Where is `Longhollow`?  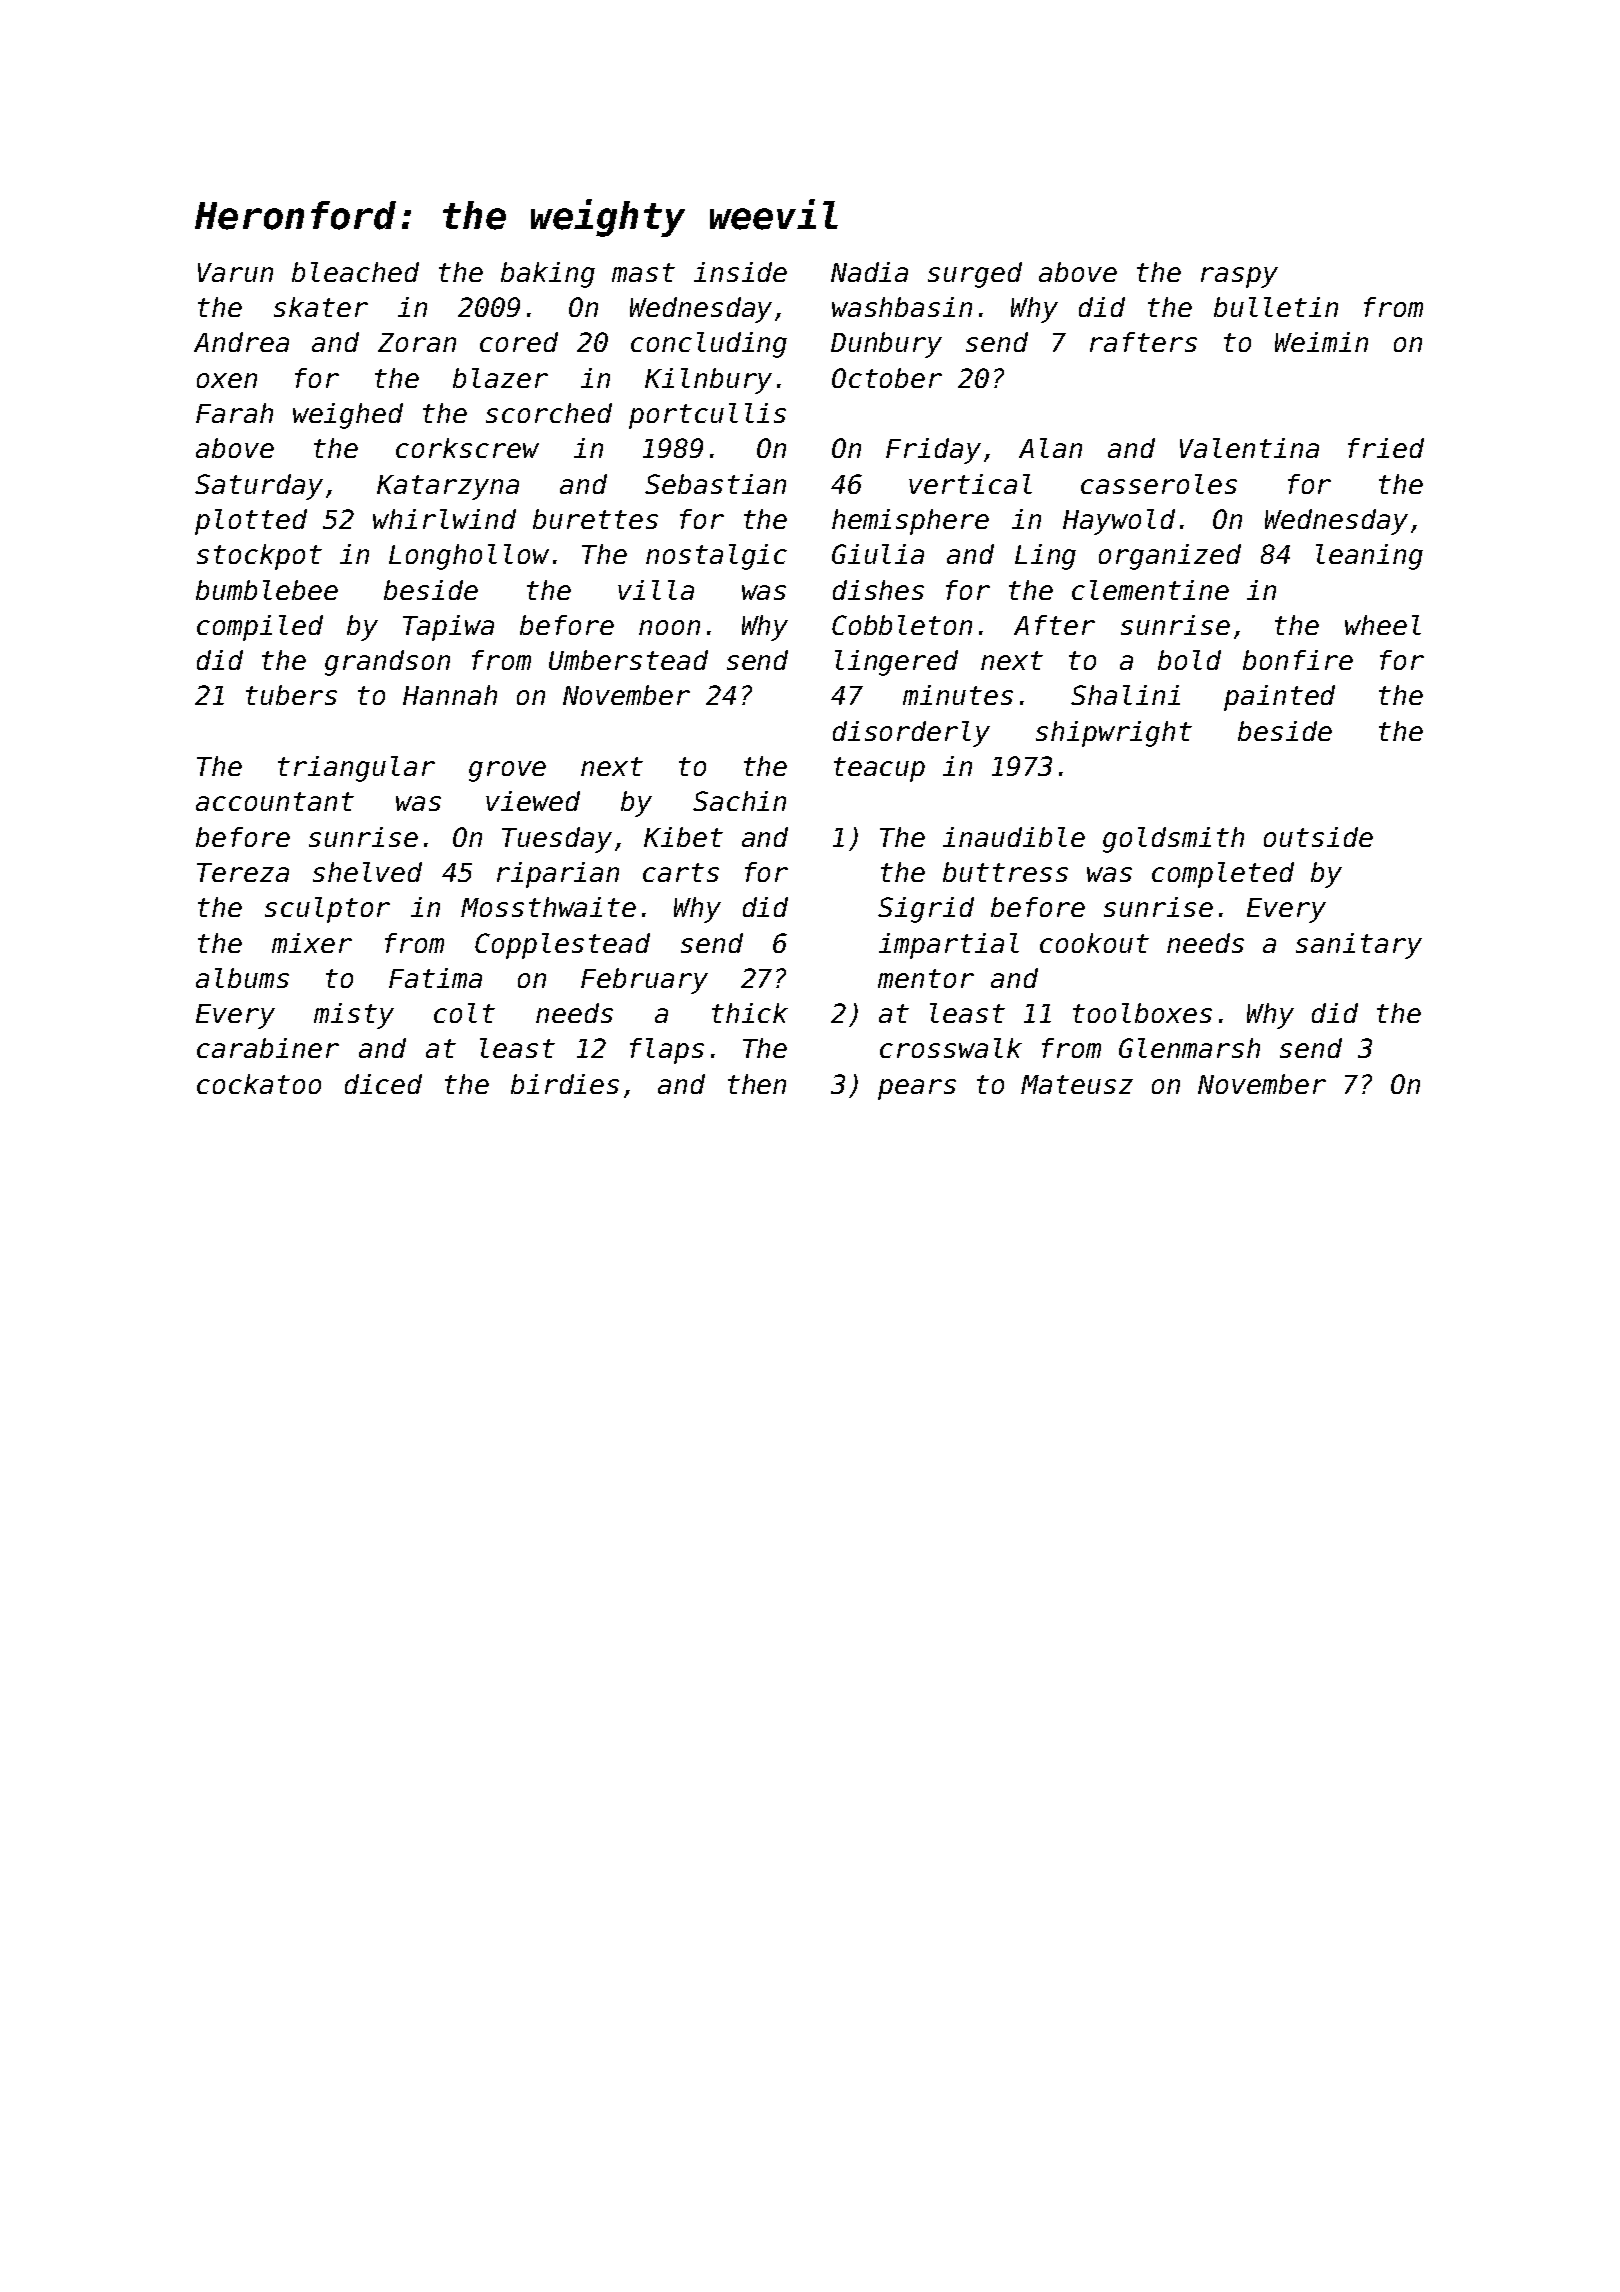 Longhollow is located at coordinates (469, 557).
